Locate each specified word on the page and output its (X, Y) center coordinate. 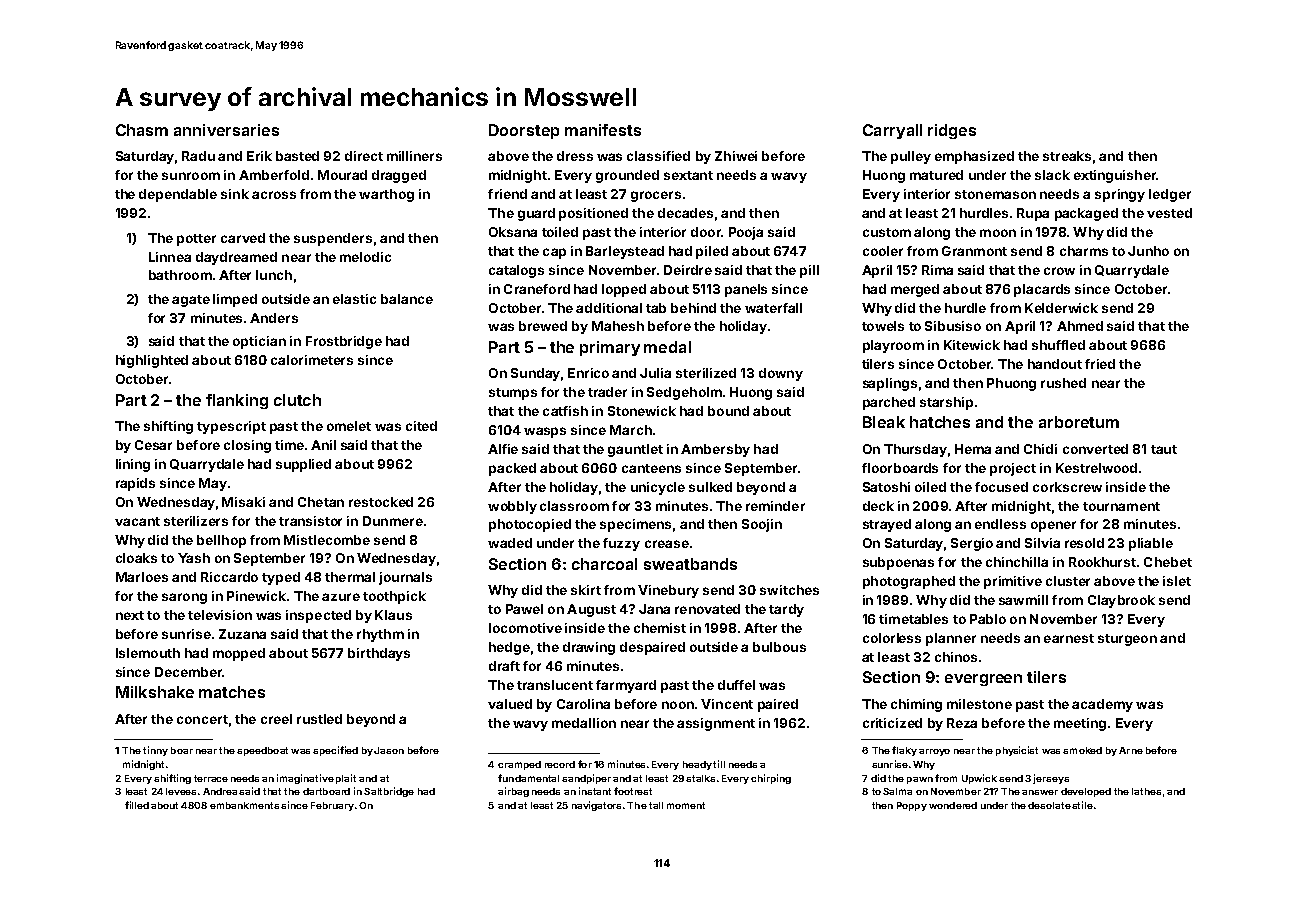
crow (1059, 271)
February (332, 806)
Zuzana (242, 634)
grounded (627, 176)
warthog (386, 195)
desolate (1049, 805)
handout (1055, 364)
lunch (274, 275)
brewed (543, 326)
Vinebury (668, 591)
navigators (596, 806)
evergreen (983, 680)
